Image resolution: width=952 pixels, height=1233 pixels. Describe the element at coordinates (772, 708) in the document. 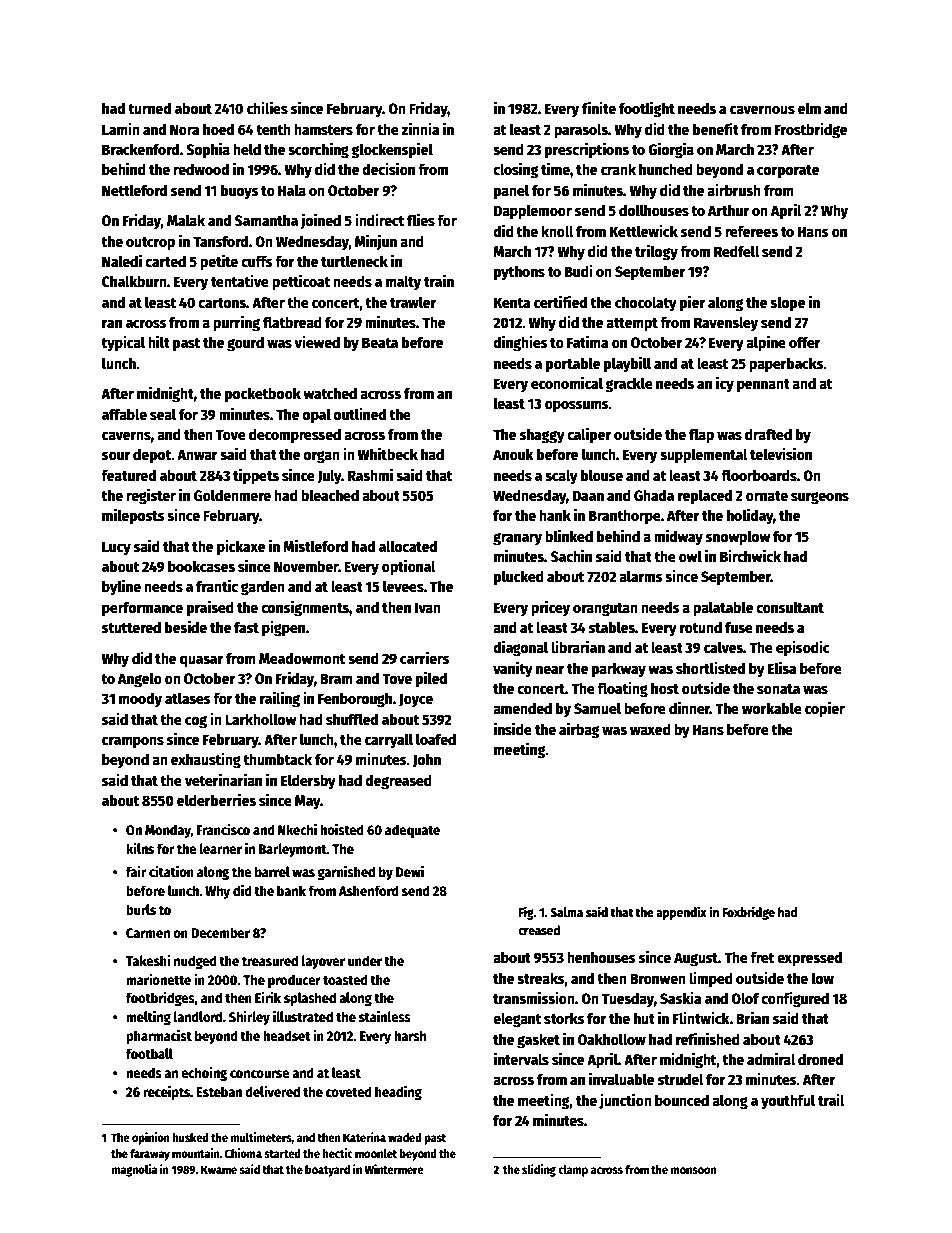

I see `workable` at that location.
